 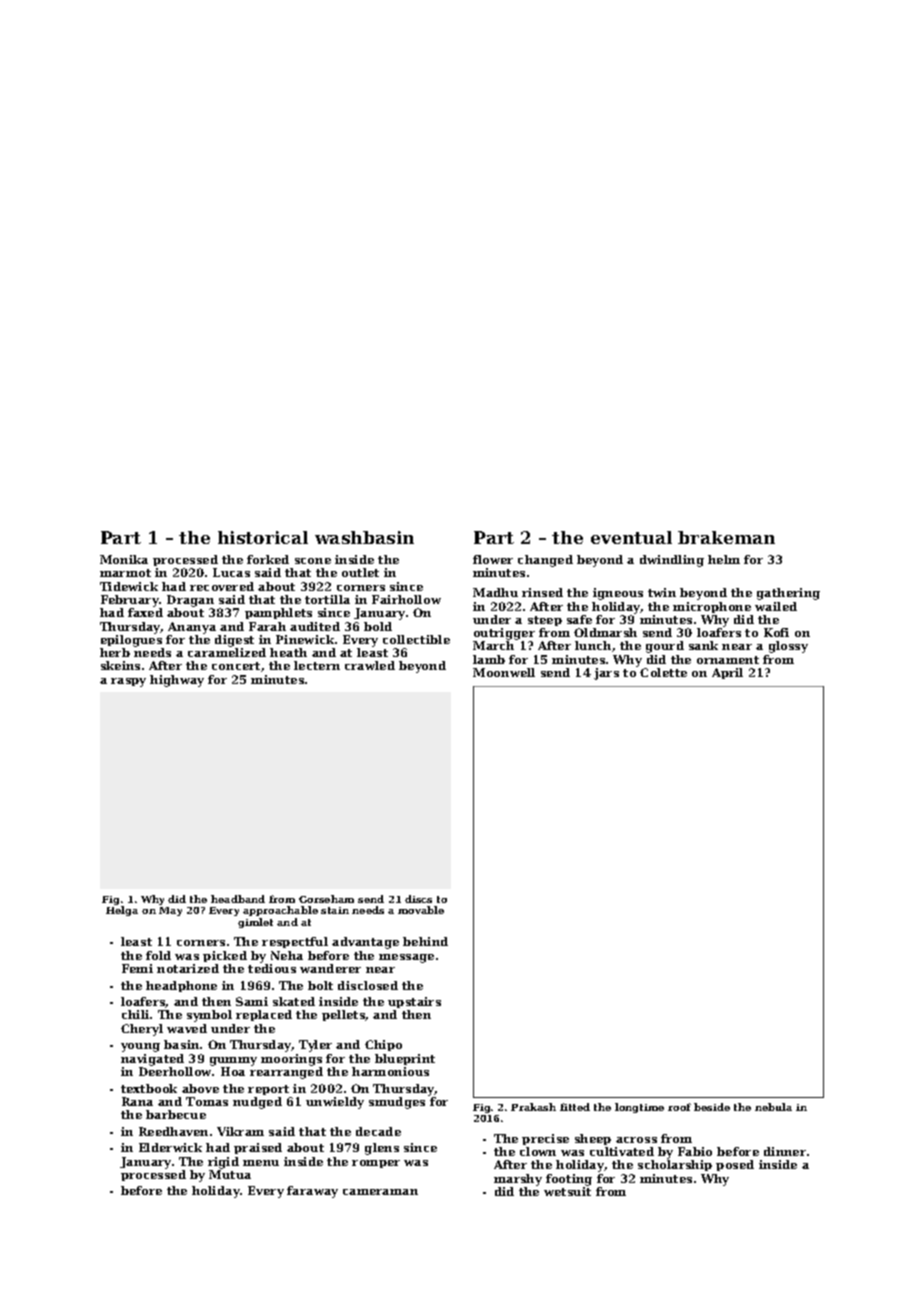 What do you see at coordinates (727, 673) in the image?
I see `April` at bounding box center [727, 673].
